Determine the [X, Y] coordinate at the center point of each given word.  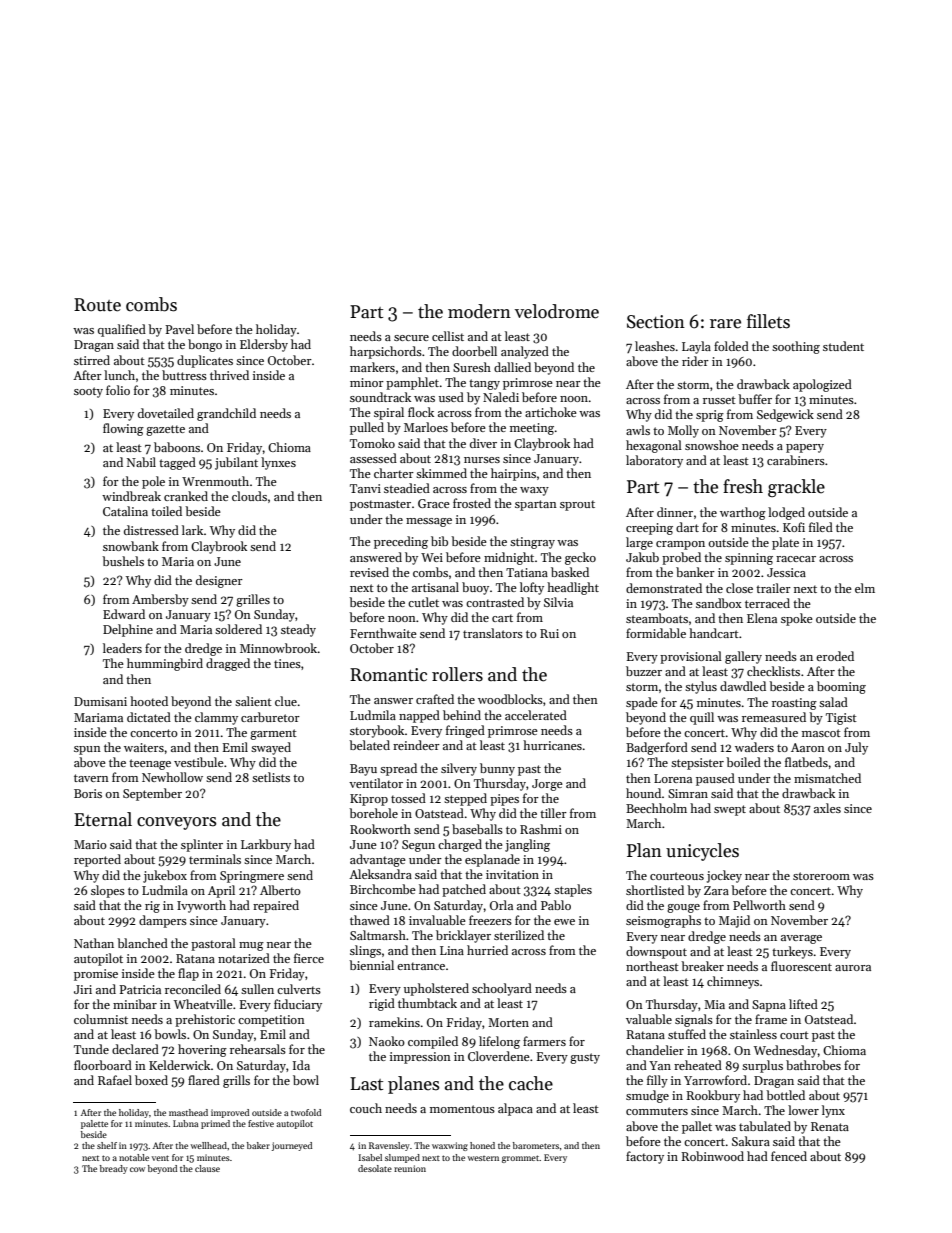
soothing [796, 347]
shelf [107, 1145]
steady [298, 630]
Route [97, 305]
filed [821, 527]
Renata [830, 1126]
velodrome [557, 311]
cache [531, 1083]
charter [394, 473]
